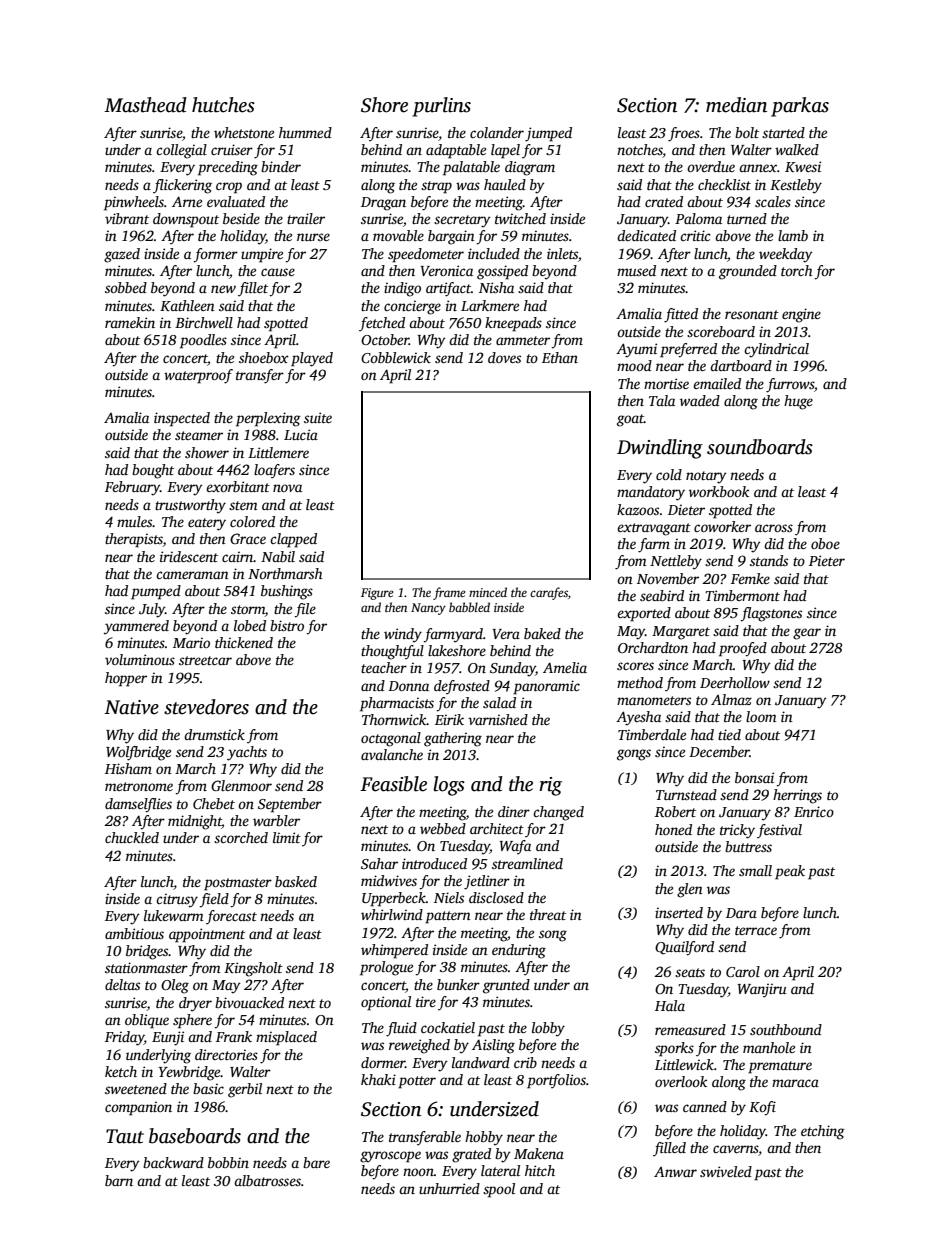 Image resolution: width=952 pixels, height=1233 pixels. Describe the element at coordinates (548, 1029) in the page. I see `lobby` at that location.
